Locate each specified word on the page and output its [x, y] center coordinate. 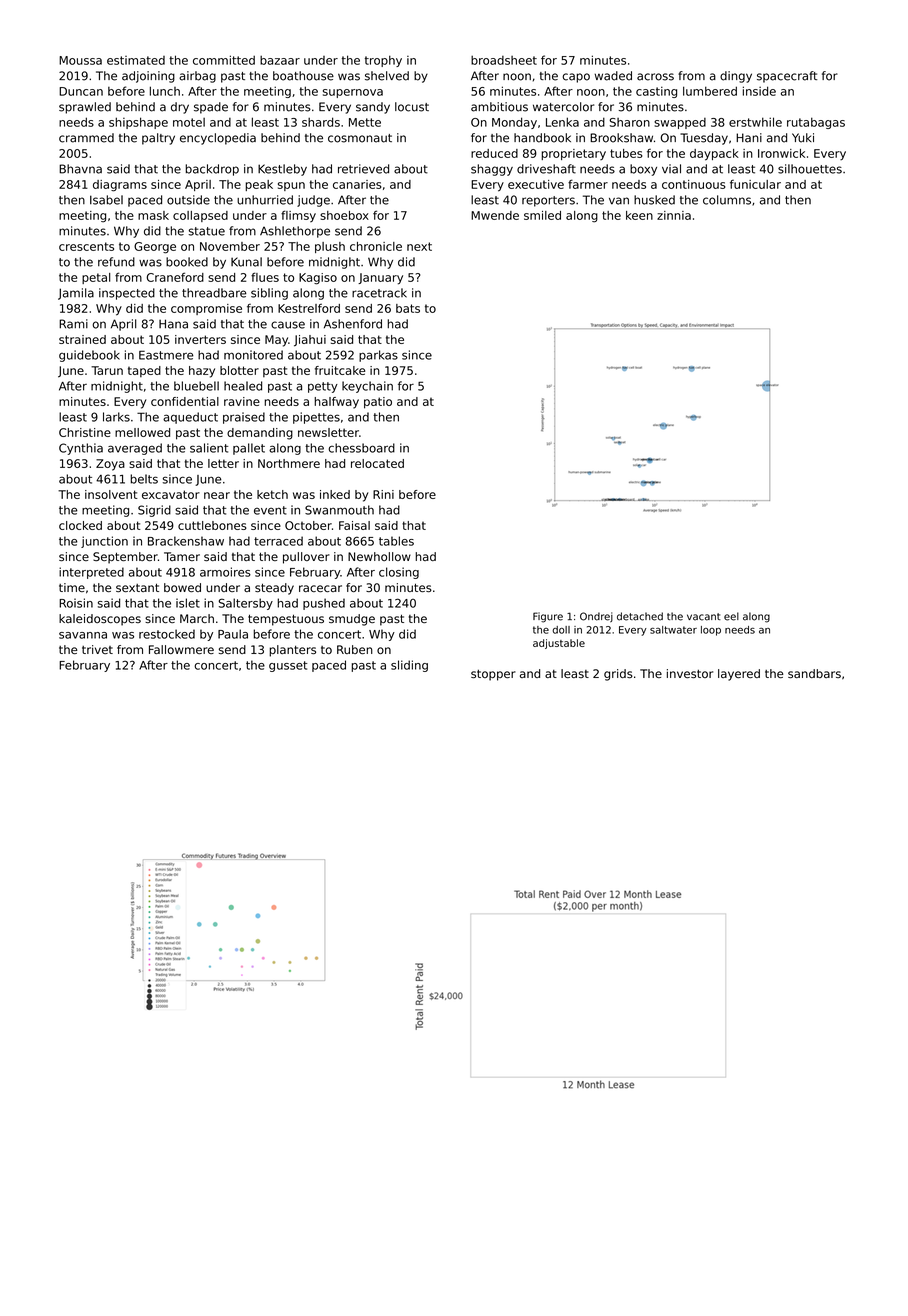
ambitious [499, 107]
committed [224, 60]
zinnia [674, 215]
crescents [86, 246]
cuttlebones [212, 525]
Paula [233, 634]
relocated [377, 463]
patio [378, 403]
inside [759, 91]
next [419, 246]
